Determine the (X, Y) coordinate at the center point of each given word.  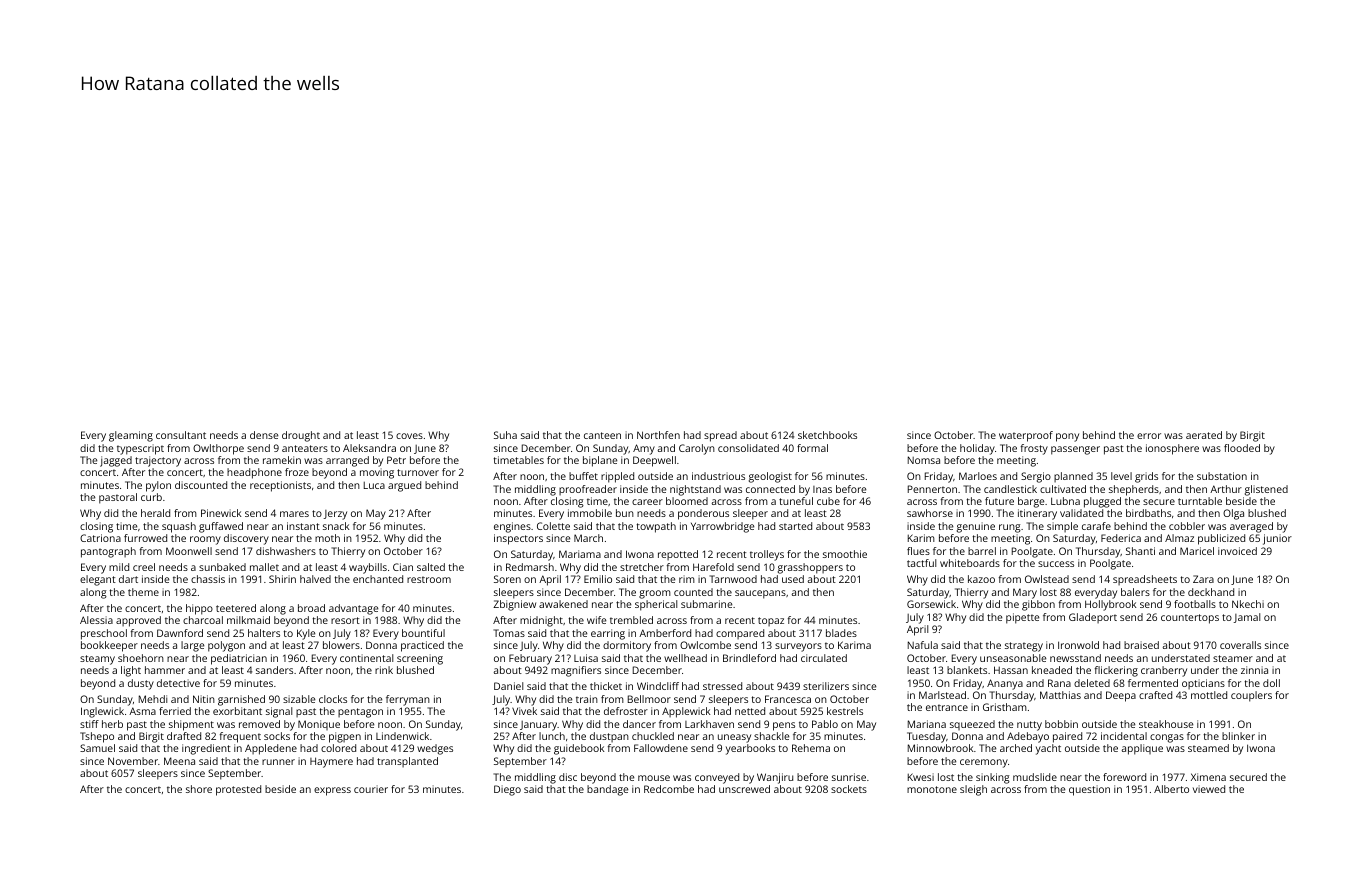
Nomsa (924, 460)
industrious (718, 476)
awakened (563, 604)
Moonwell (189, 551)
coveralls (1240, 645)
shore (199, 789)
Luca (374, 485)
